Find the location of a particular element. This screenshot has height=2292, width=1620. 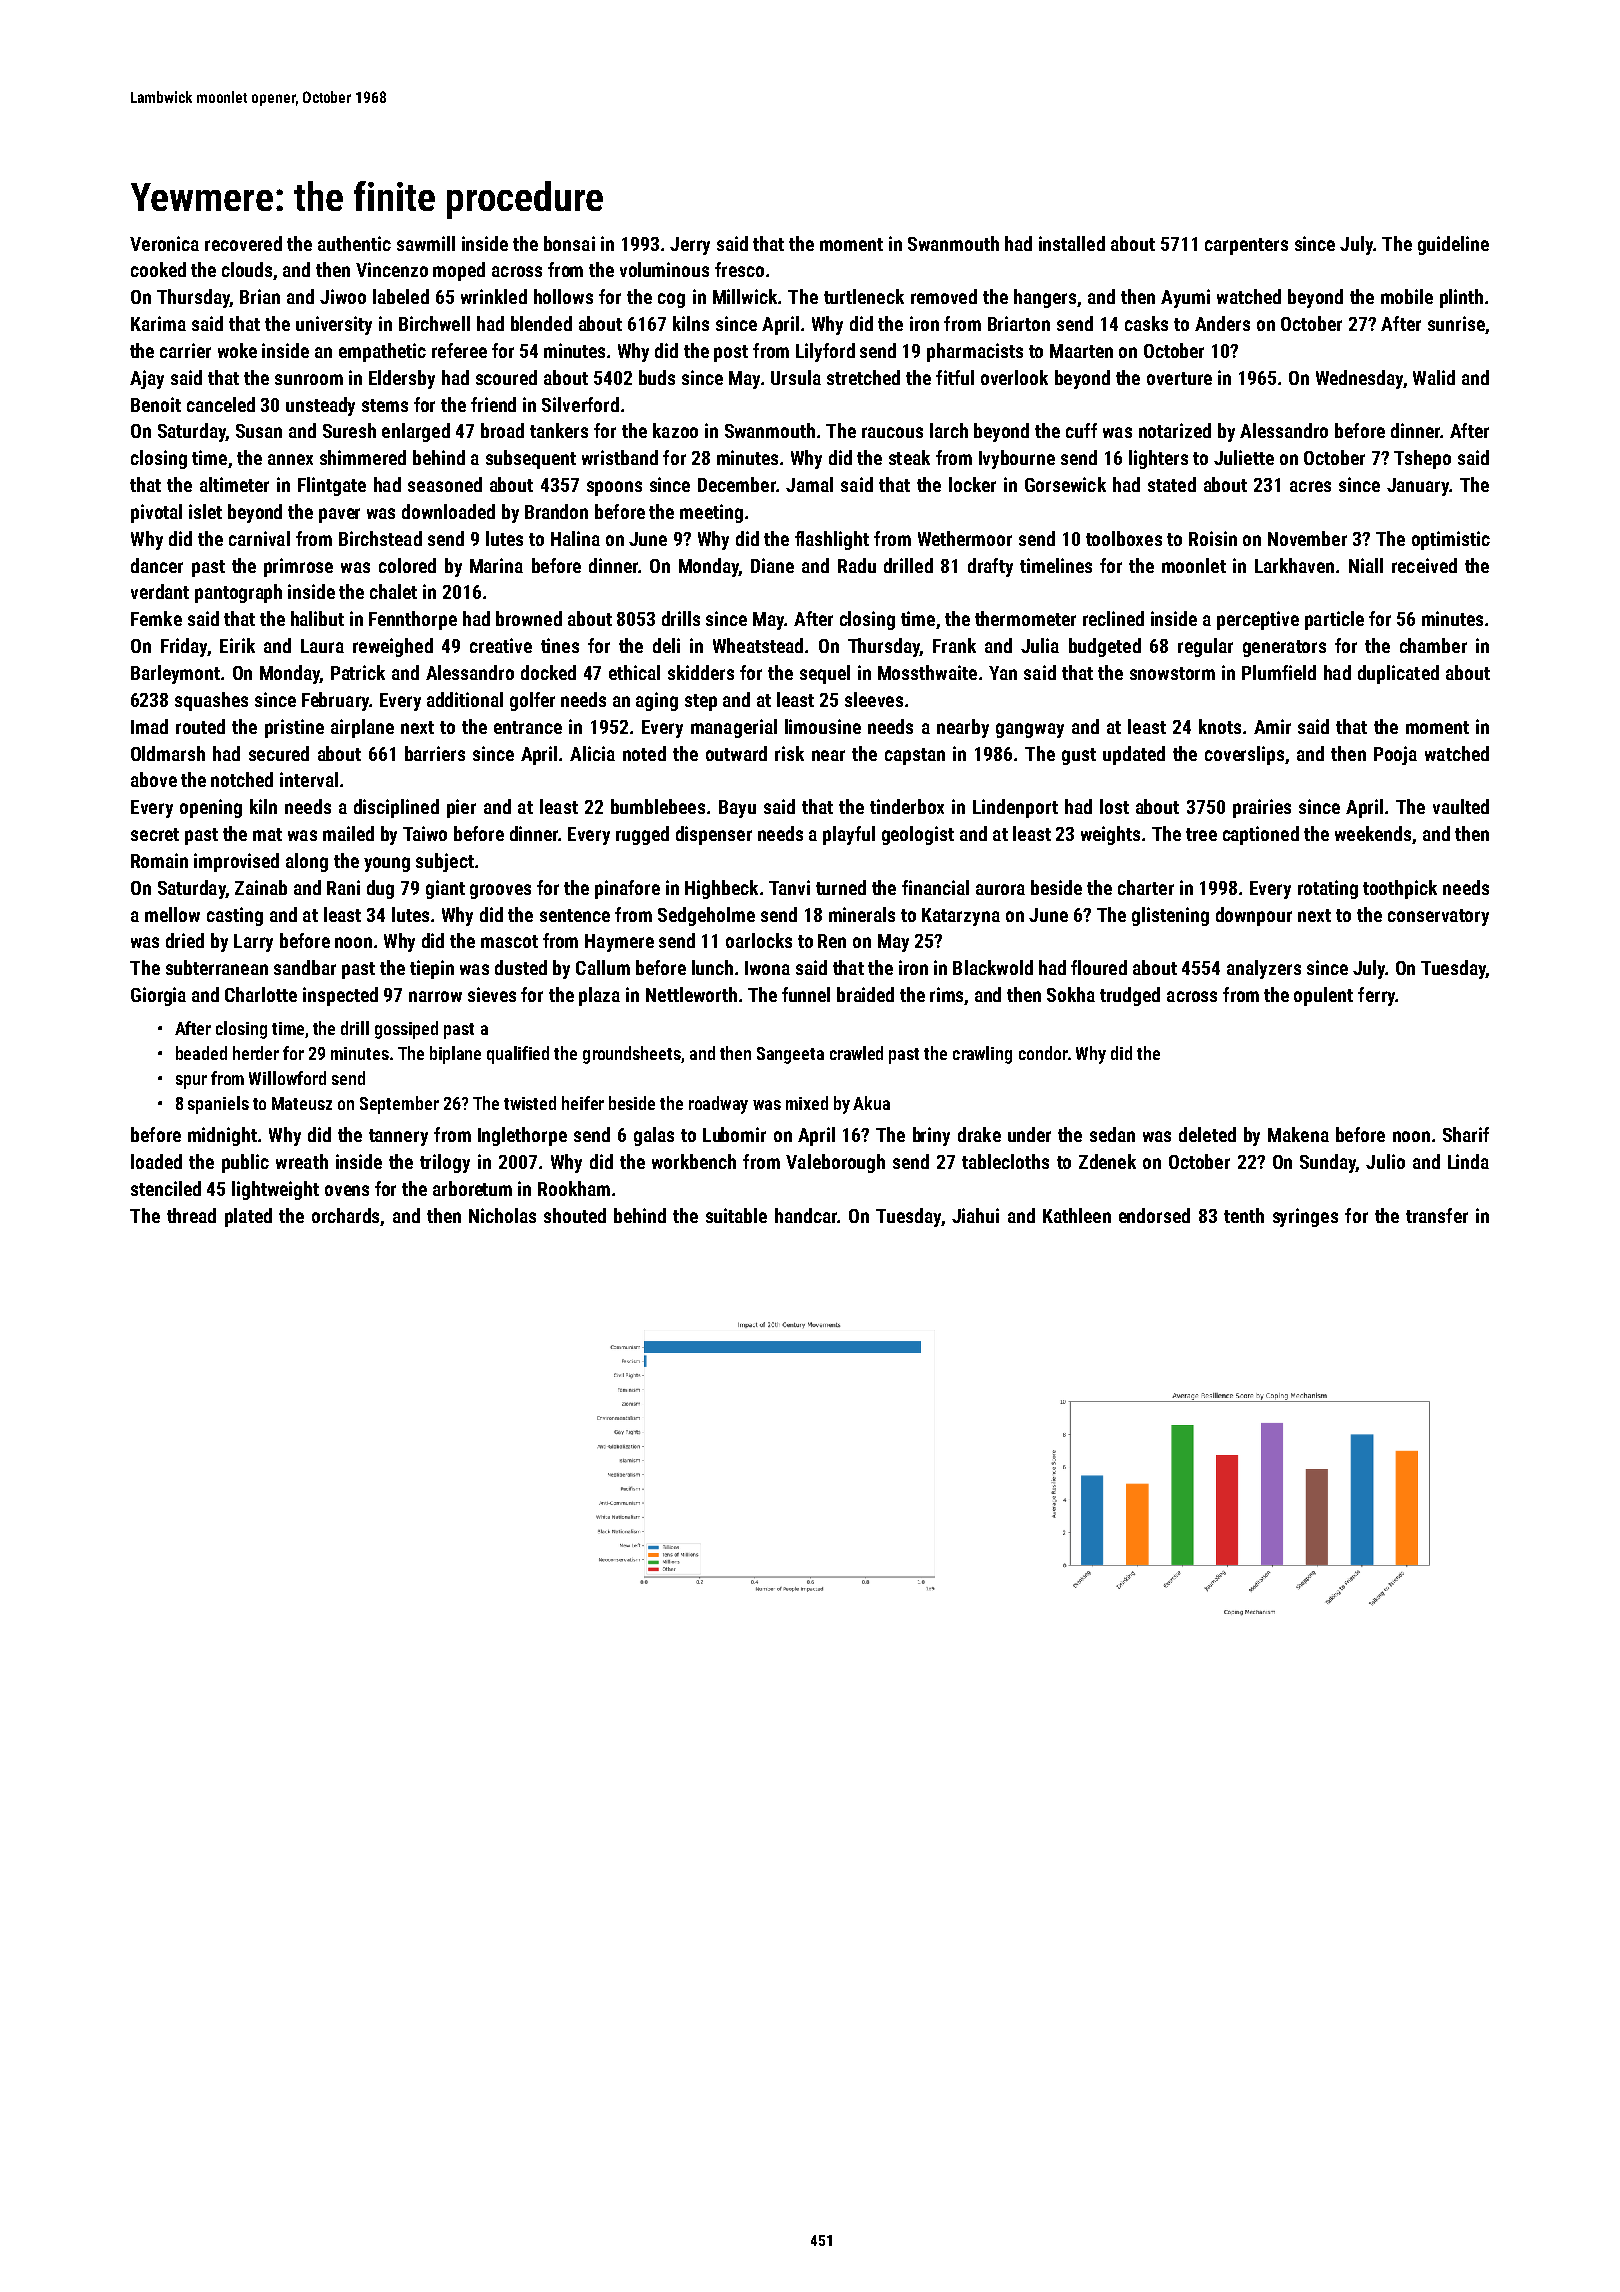

lighters is located at coordinates (1158, 459).
